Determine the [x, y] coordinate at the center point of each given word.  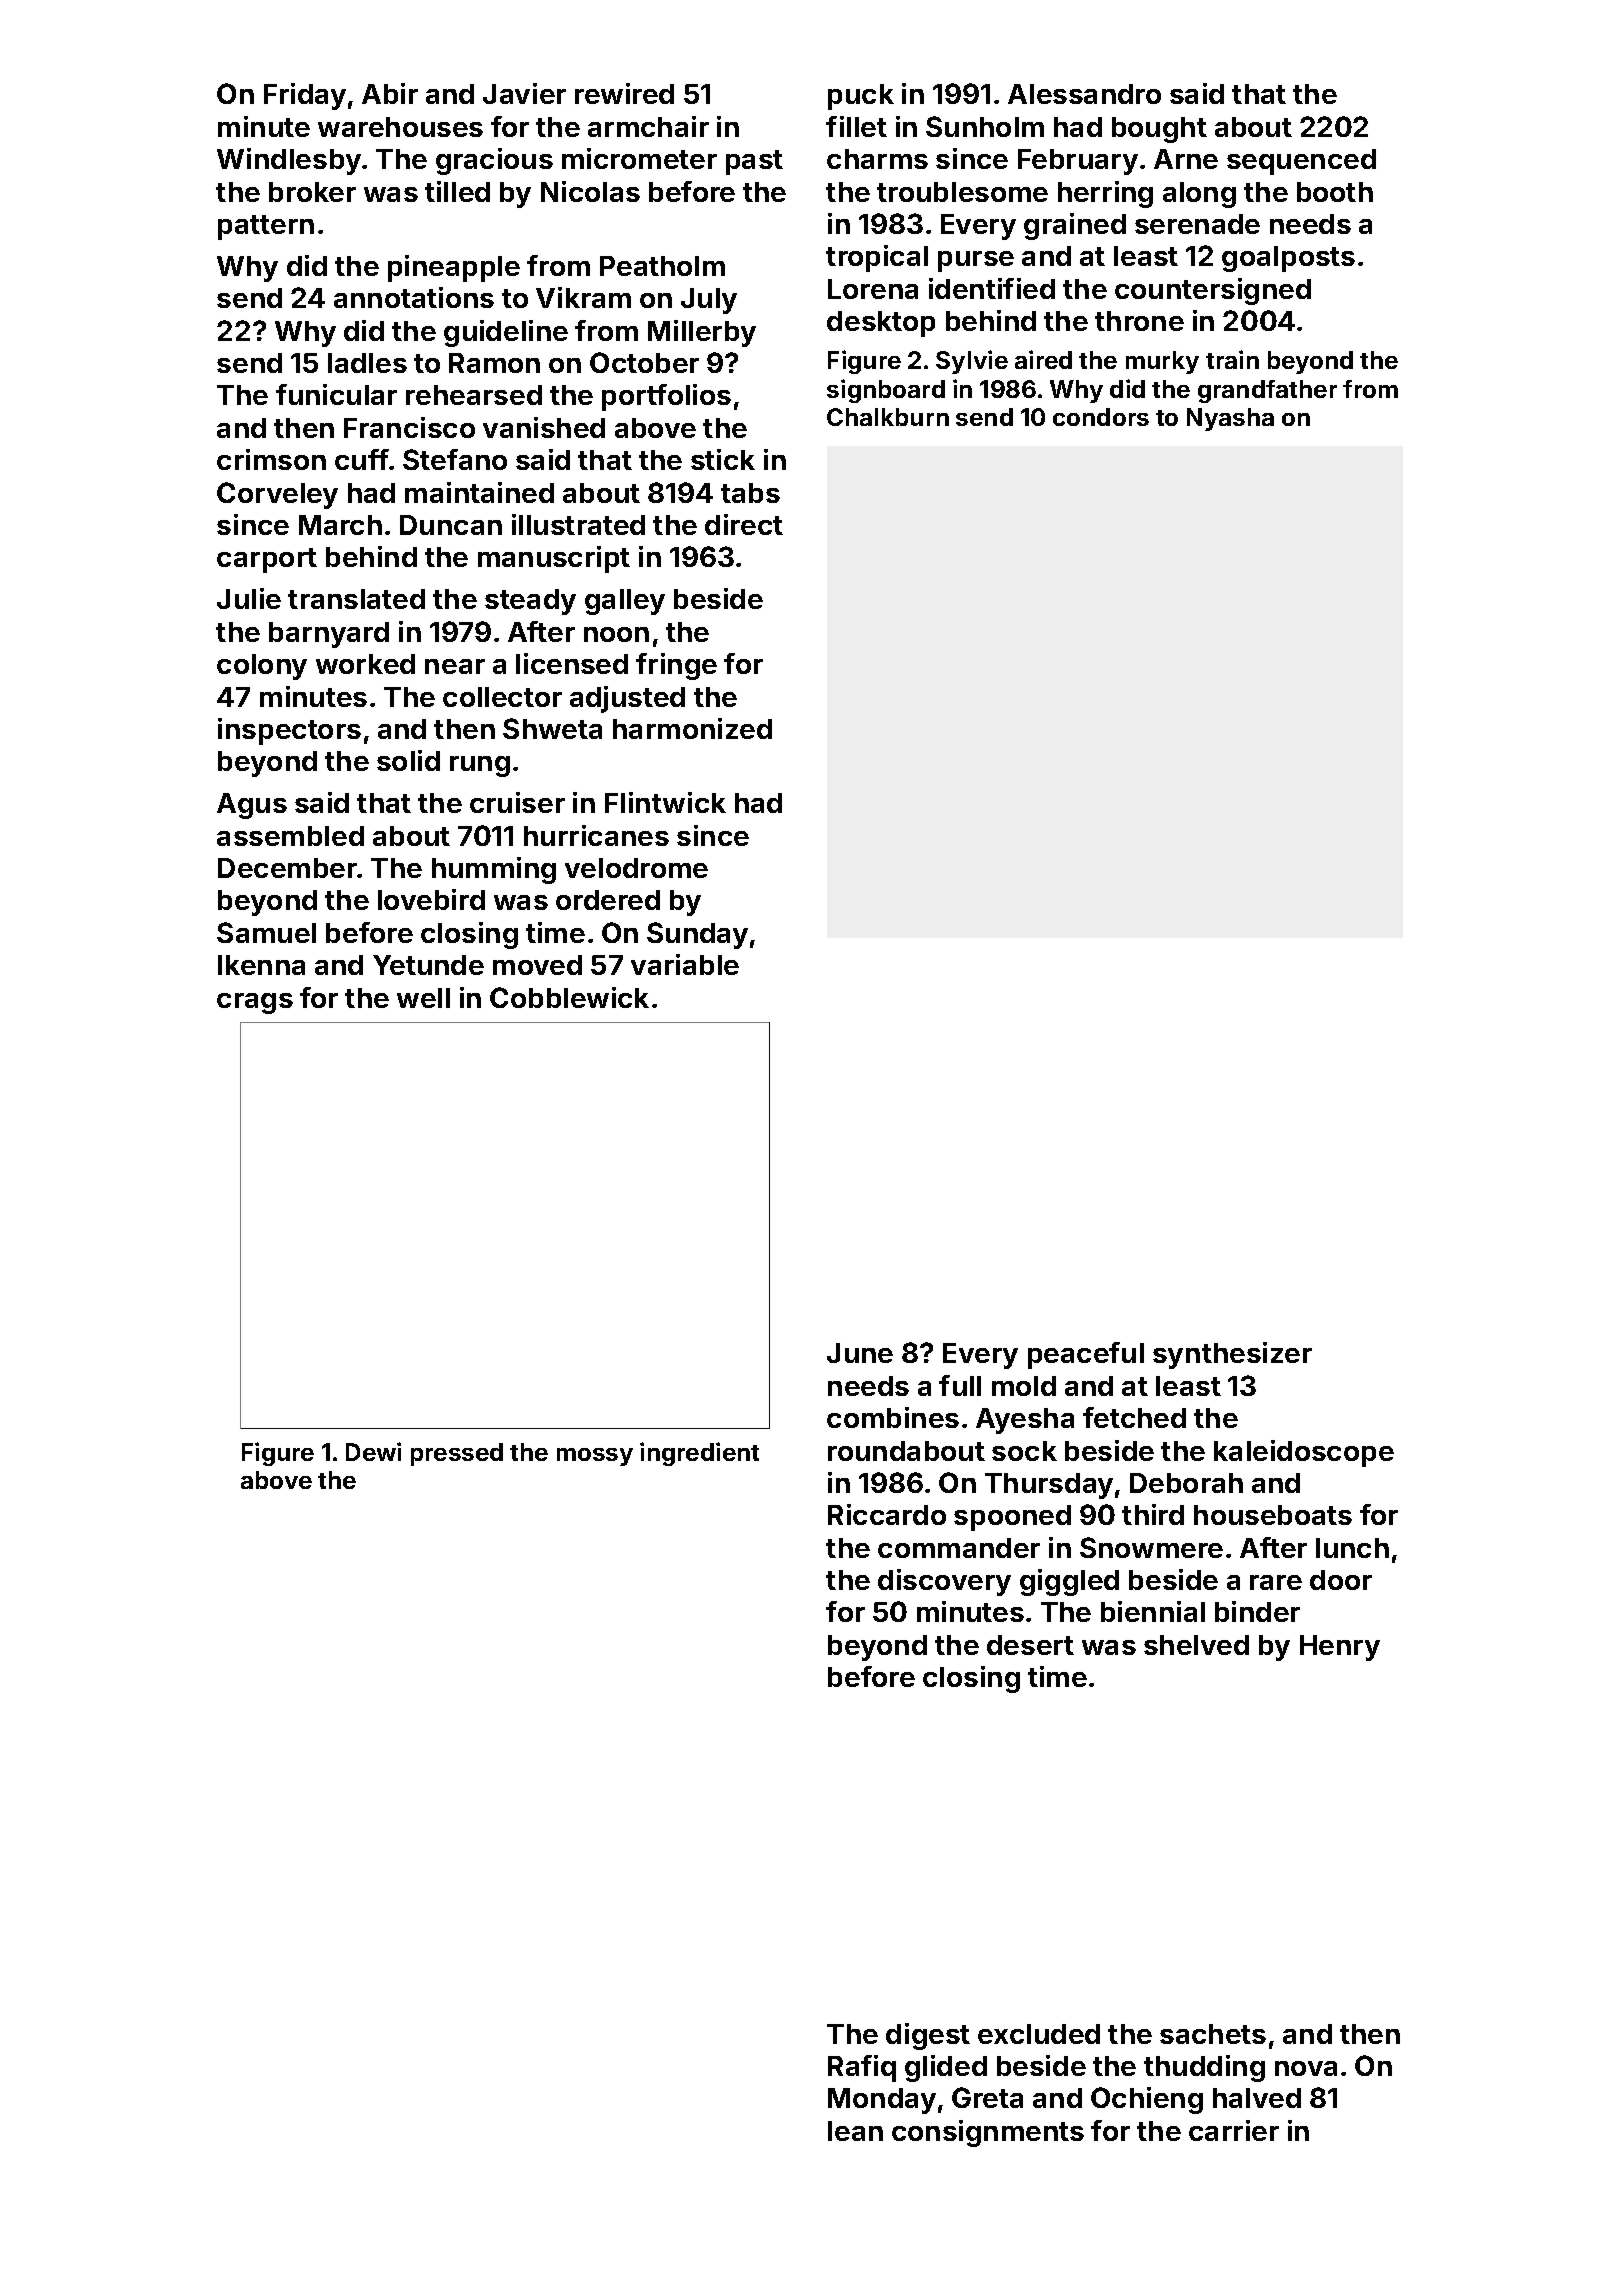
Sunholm [985, 126]
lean [855, 2131]
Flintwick [665, 802]
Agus [252, 806]
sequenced [1301, 162]
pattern [266, 227]
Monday [882, 2101]
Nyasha [1230, 419]
